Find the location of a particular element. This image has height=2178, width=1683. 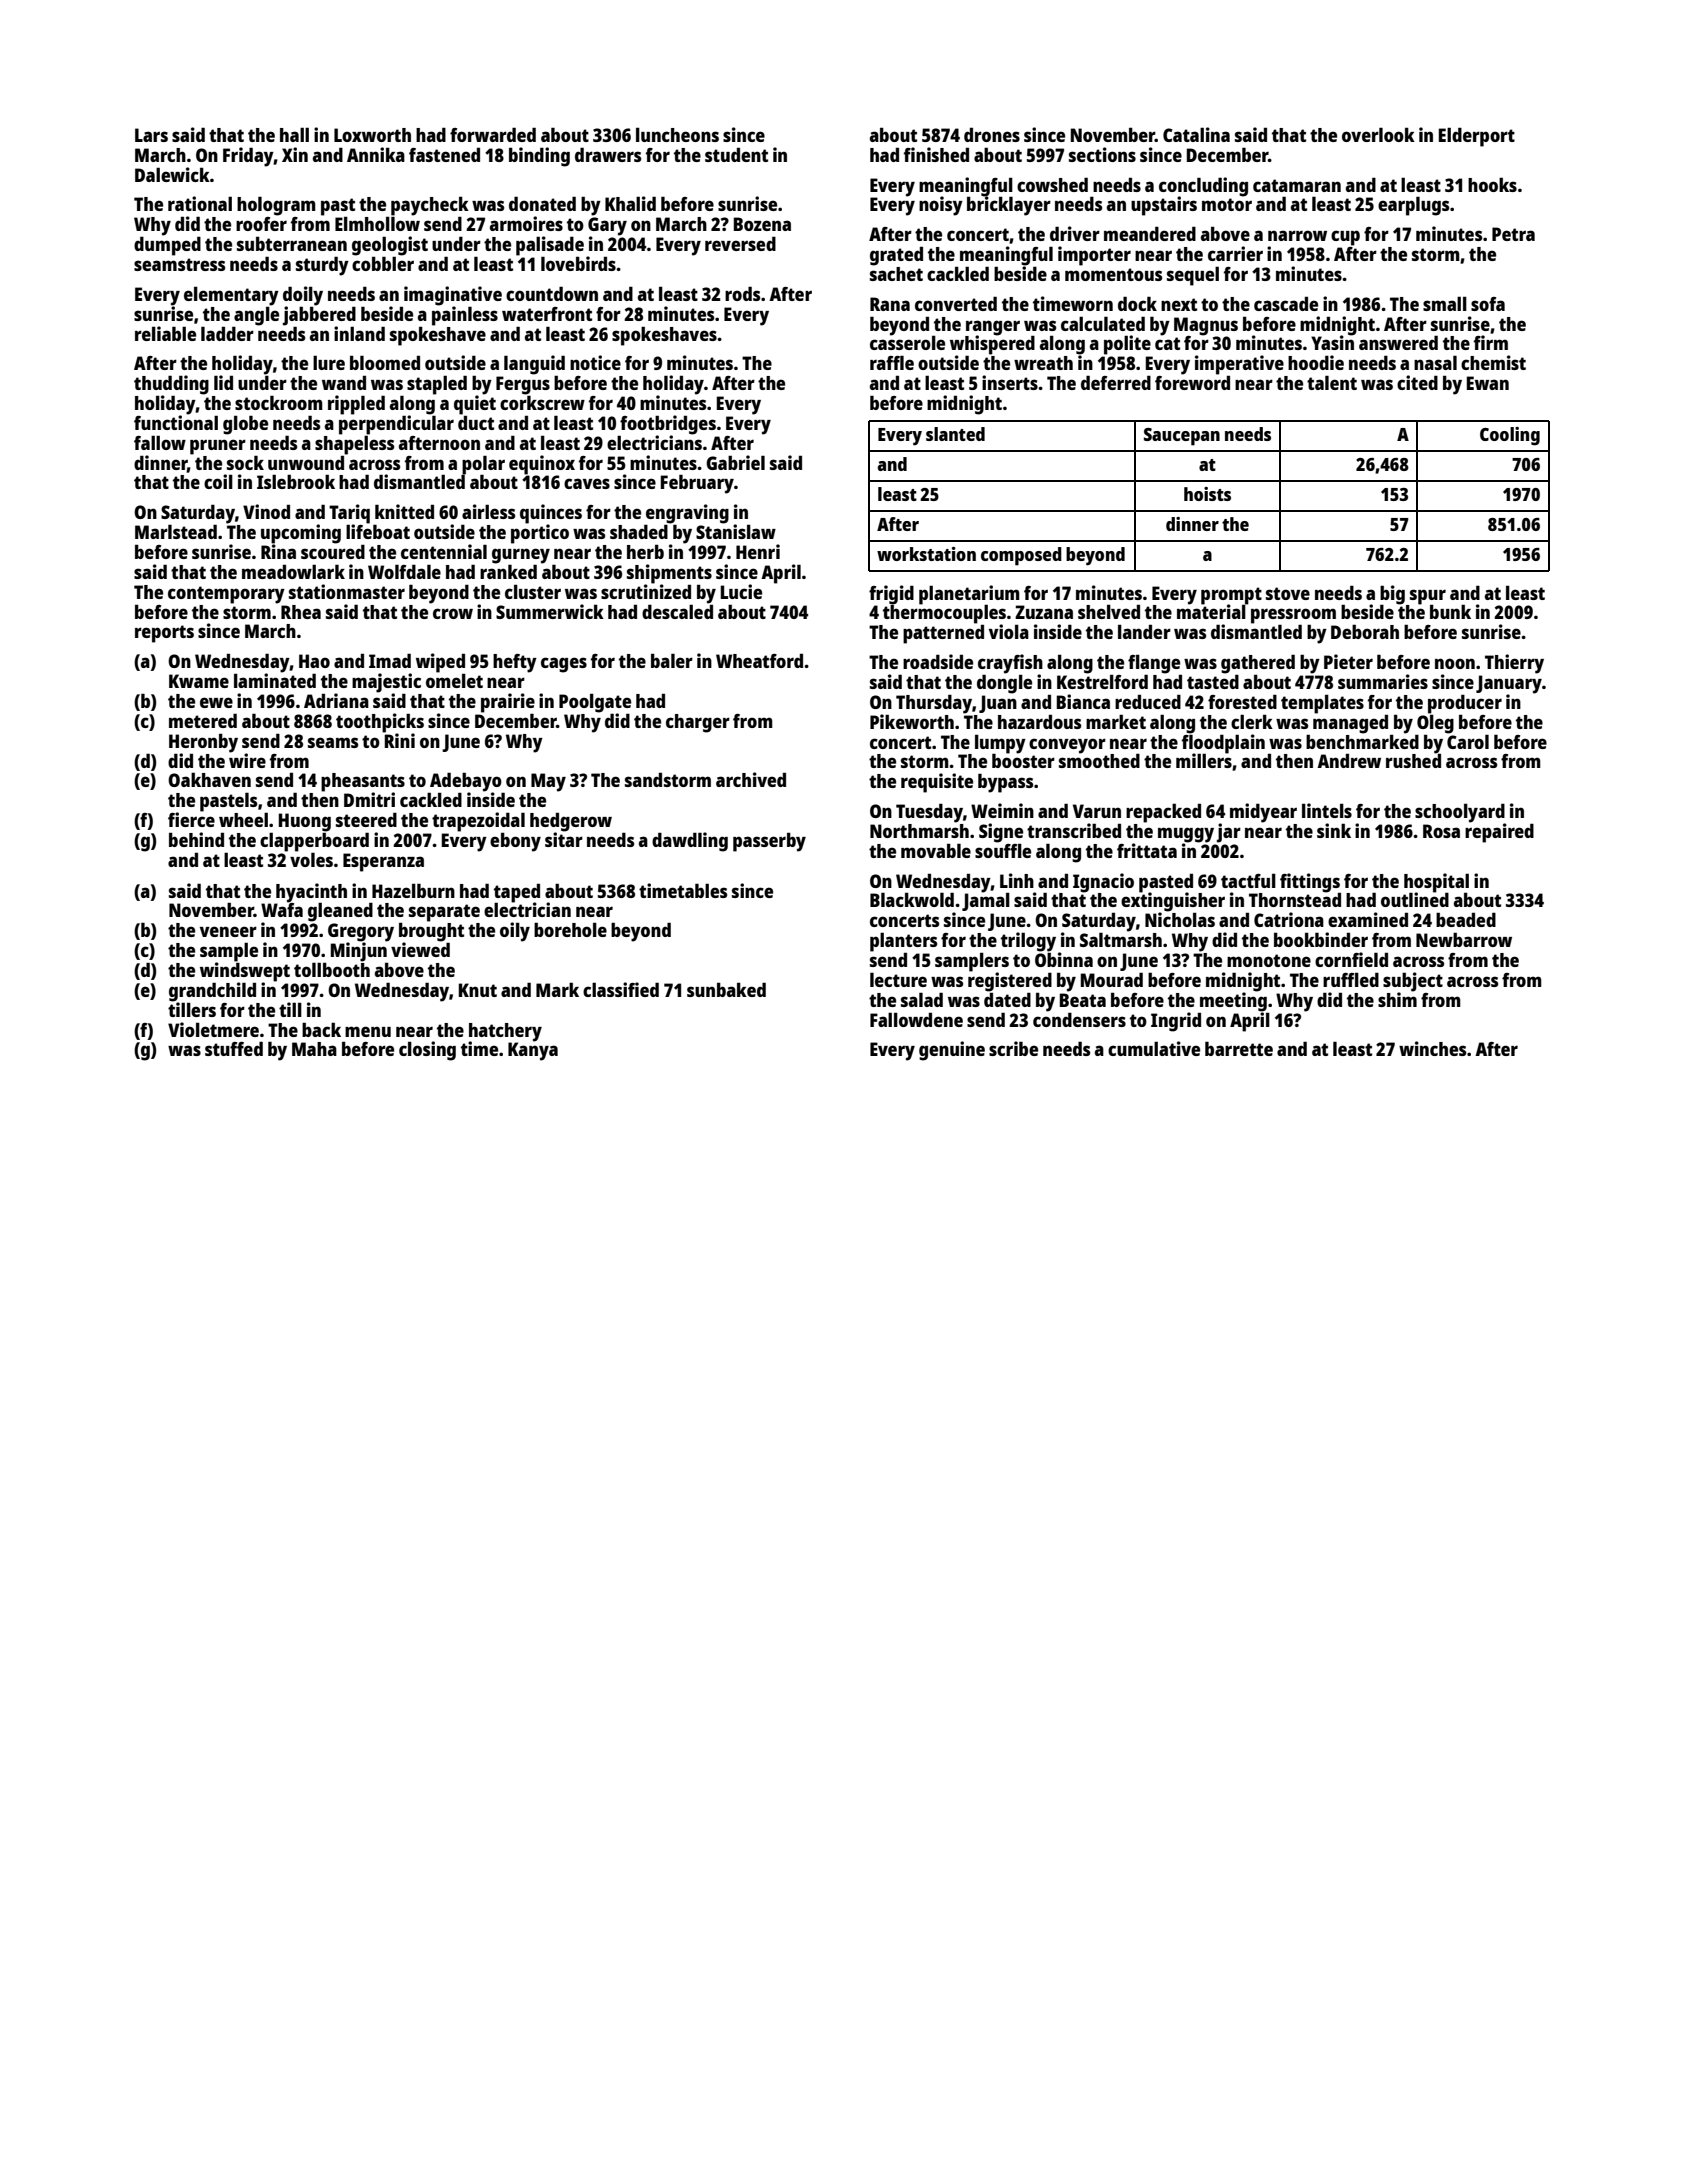

Maha is located at coordinates (314, 1049).
